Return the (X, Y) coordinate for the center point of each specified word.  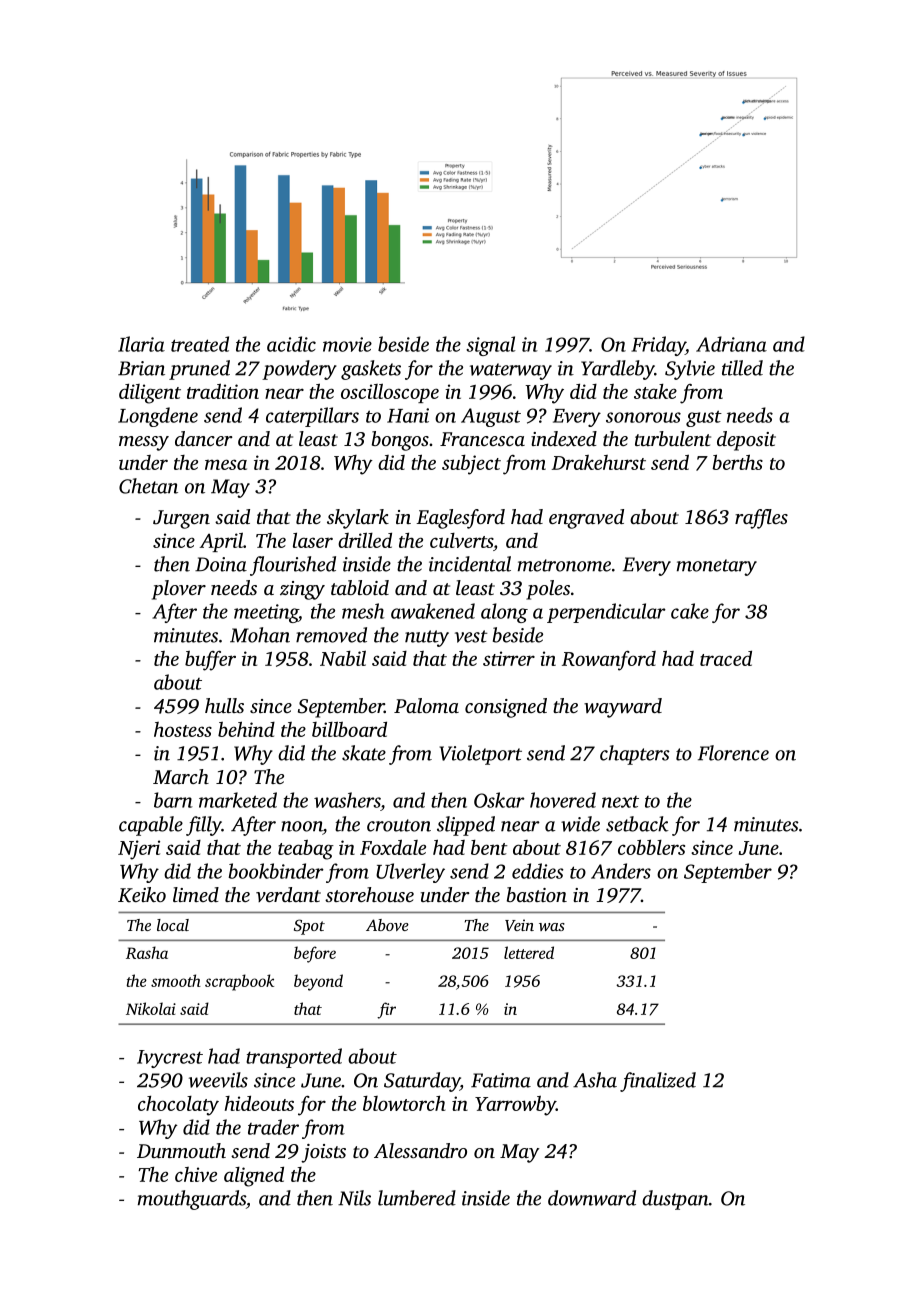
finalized (658, 1082)
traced (726, 658)
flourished (293, 566)
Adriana (731, 344)
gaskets (371, 370)
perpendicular (606, 613)
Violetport (480, 755)
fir (386, 1010)
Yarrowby (515, 1106)
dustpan (675, 1200)
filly (204, 826)
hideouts (259, 1103)
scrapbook (239, 982)
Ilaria (141, 344)
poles (548, 590)
